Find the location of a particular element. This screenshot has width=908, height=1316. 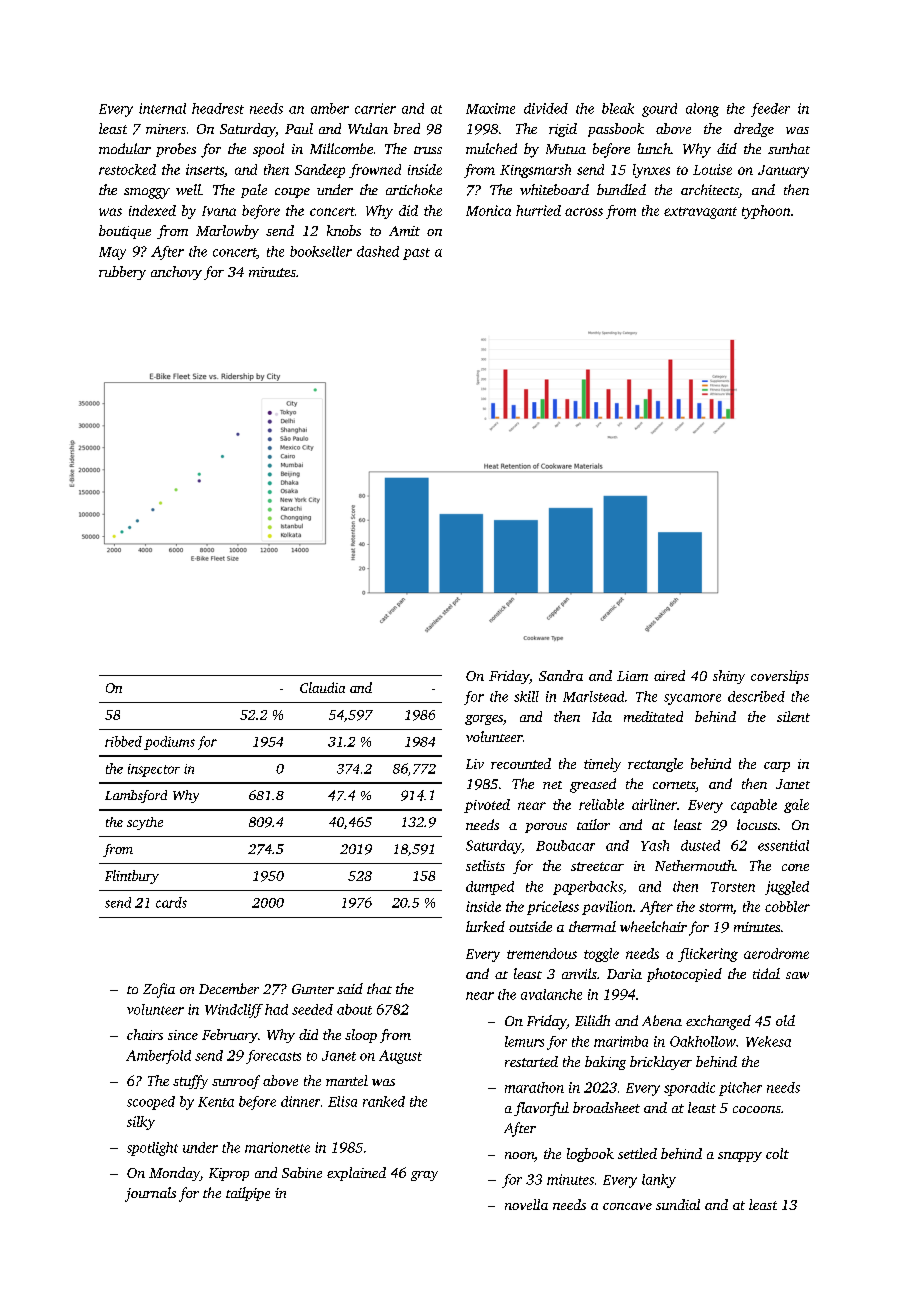

artichoke is located at coordinates (414, 189).
